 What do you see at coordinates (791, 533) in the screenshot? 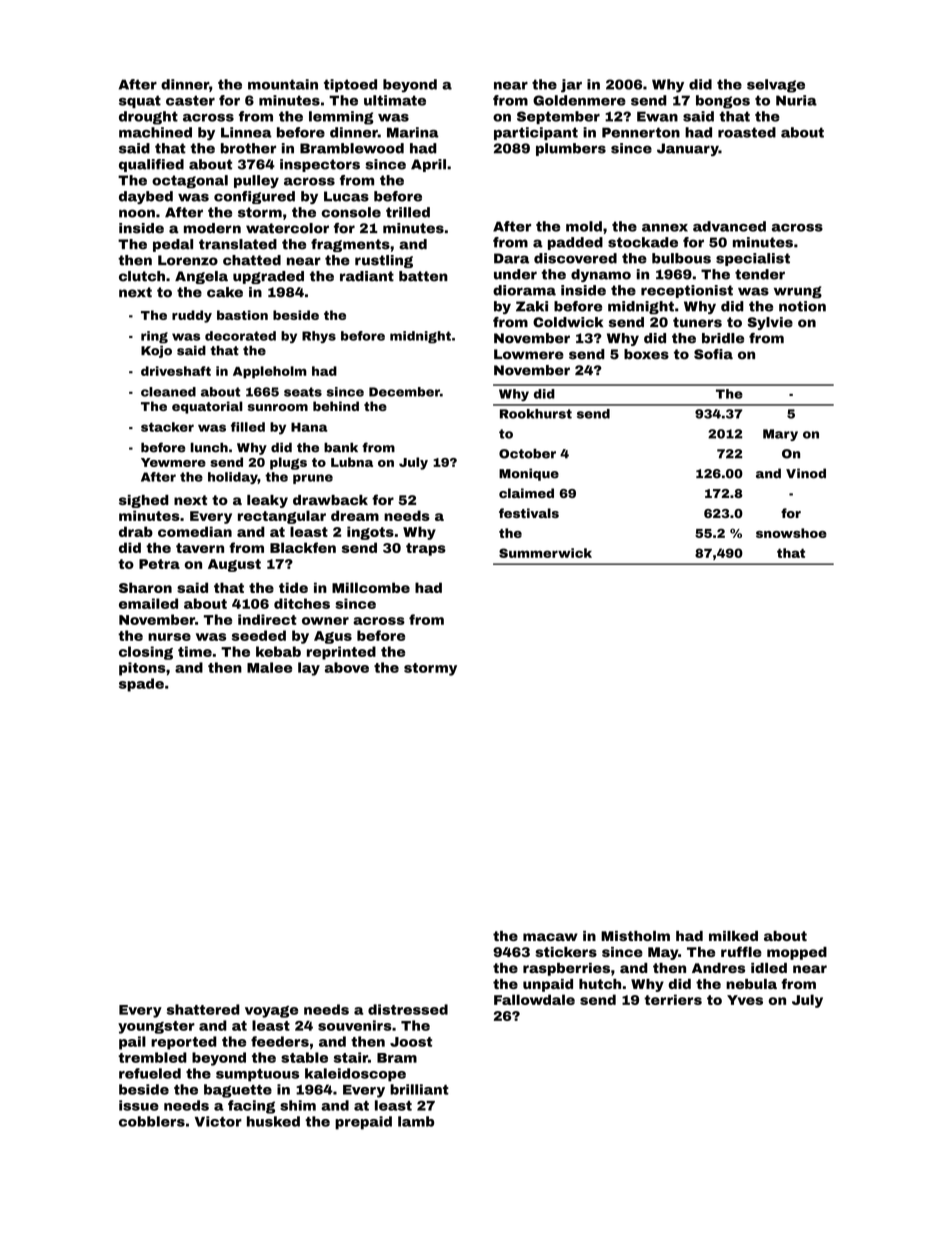
I see `snowshoe` at bounding box center [791, 533].
